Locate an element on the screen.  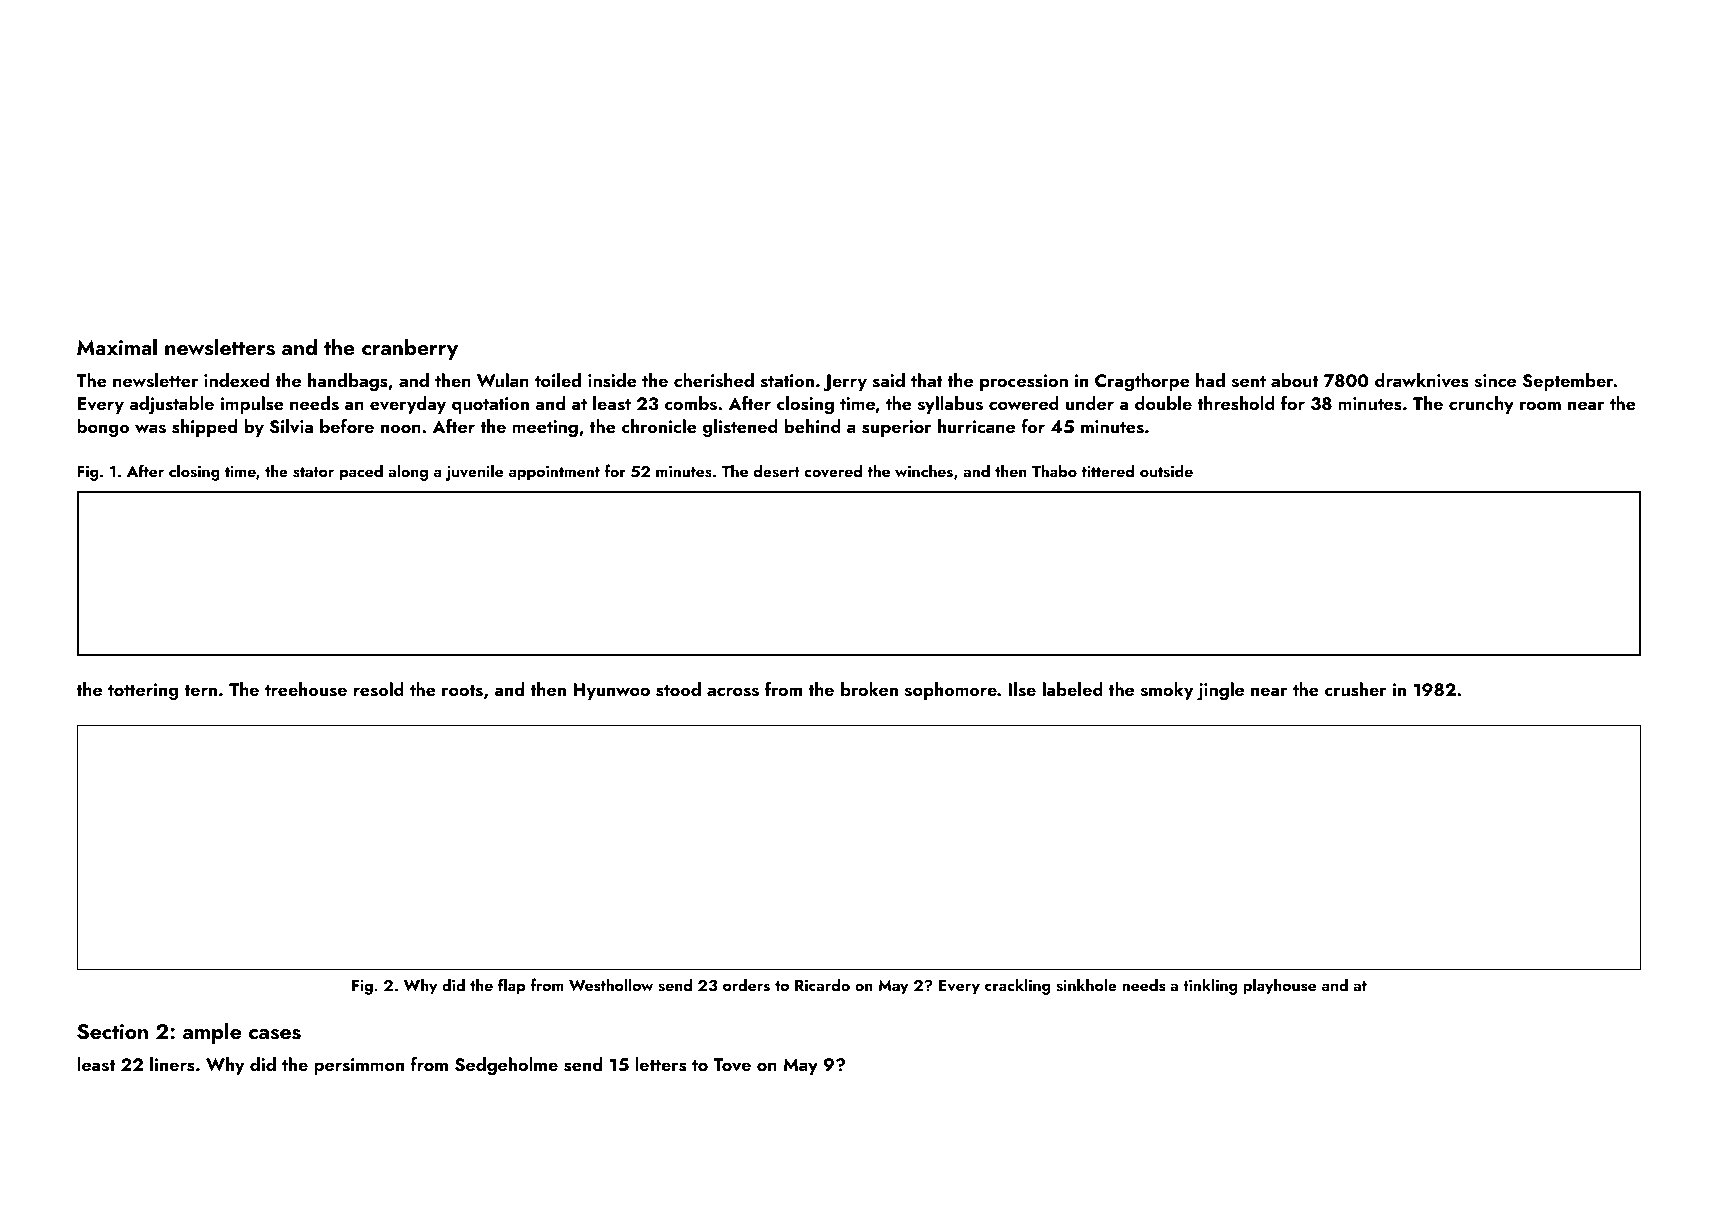
Maximal is located at coordinates (117, 346).
